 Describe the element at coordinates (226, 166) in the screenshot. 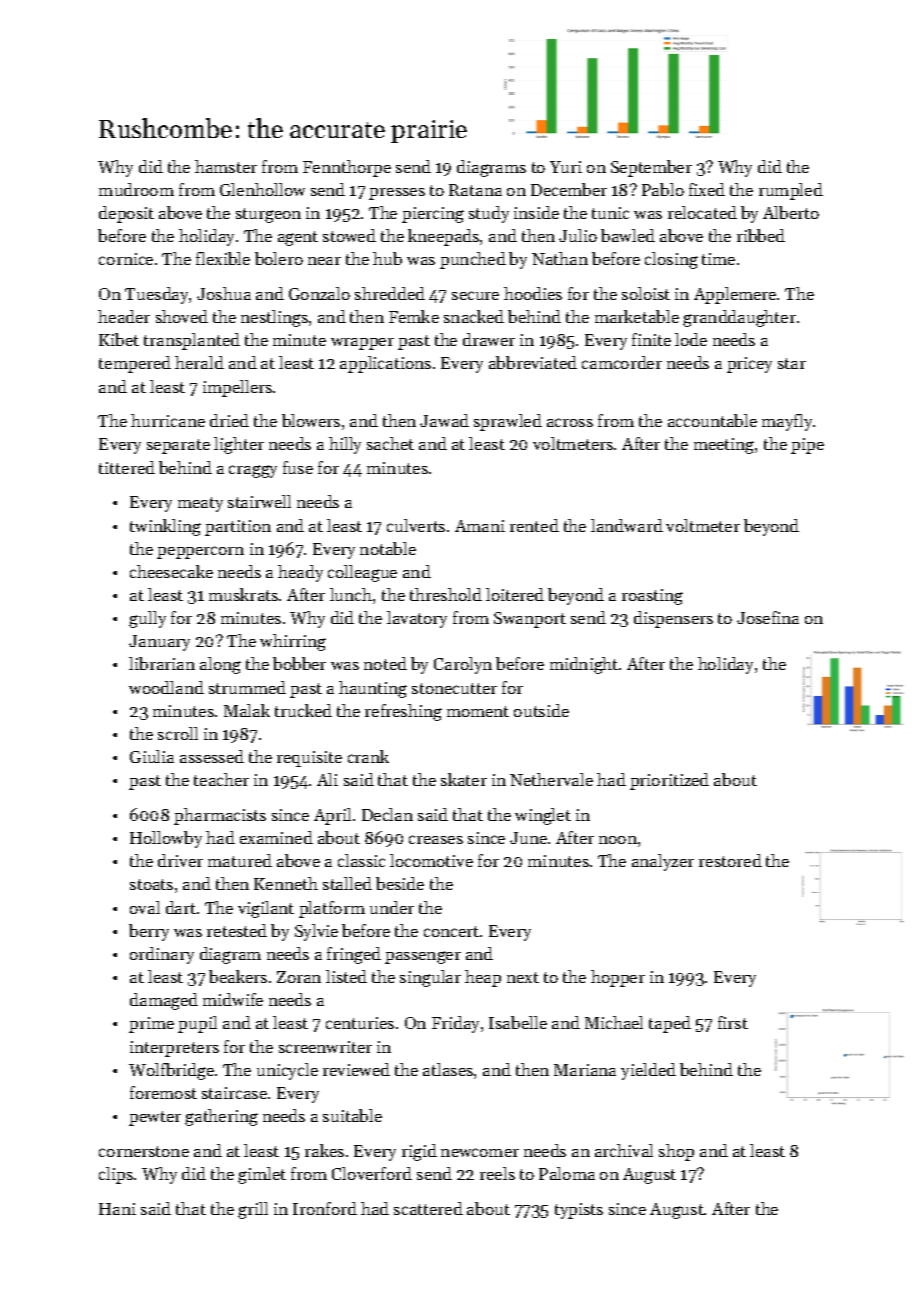

I see `hamster` at that location.
